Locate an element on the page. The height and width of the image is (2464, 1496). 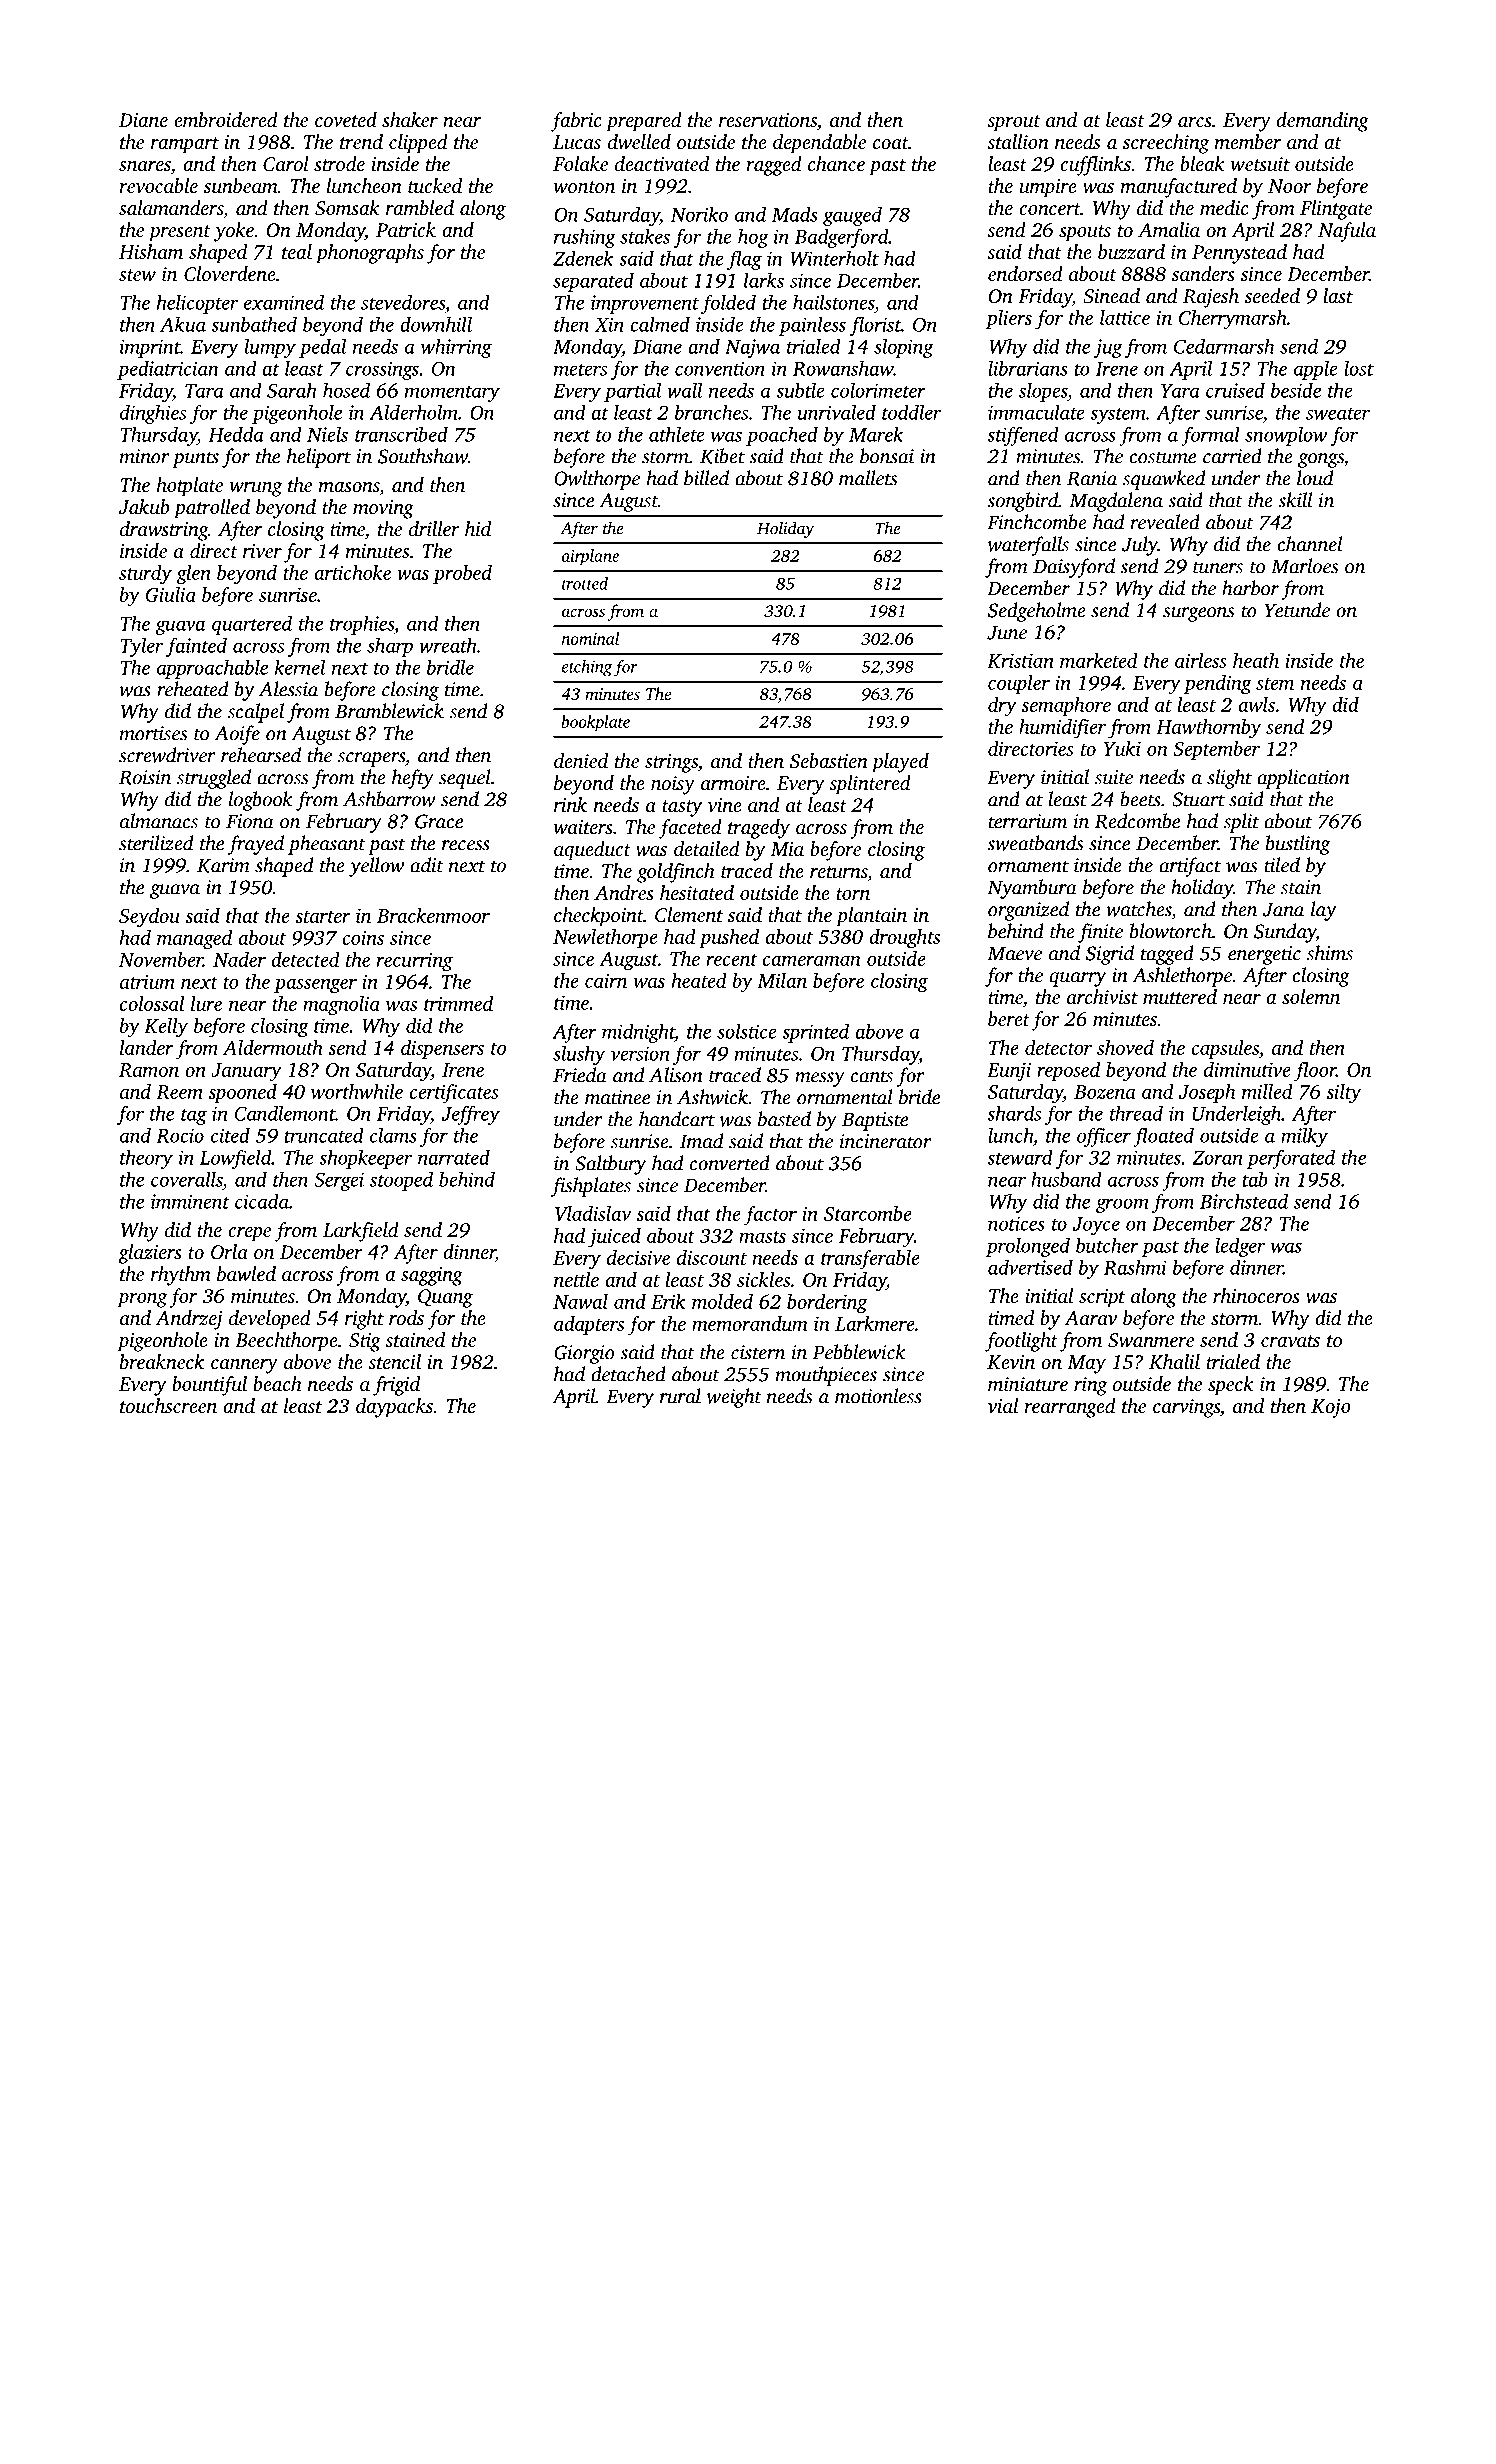
solemn is located at coordinates (1311, 996).
